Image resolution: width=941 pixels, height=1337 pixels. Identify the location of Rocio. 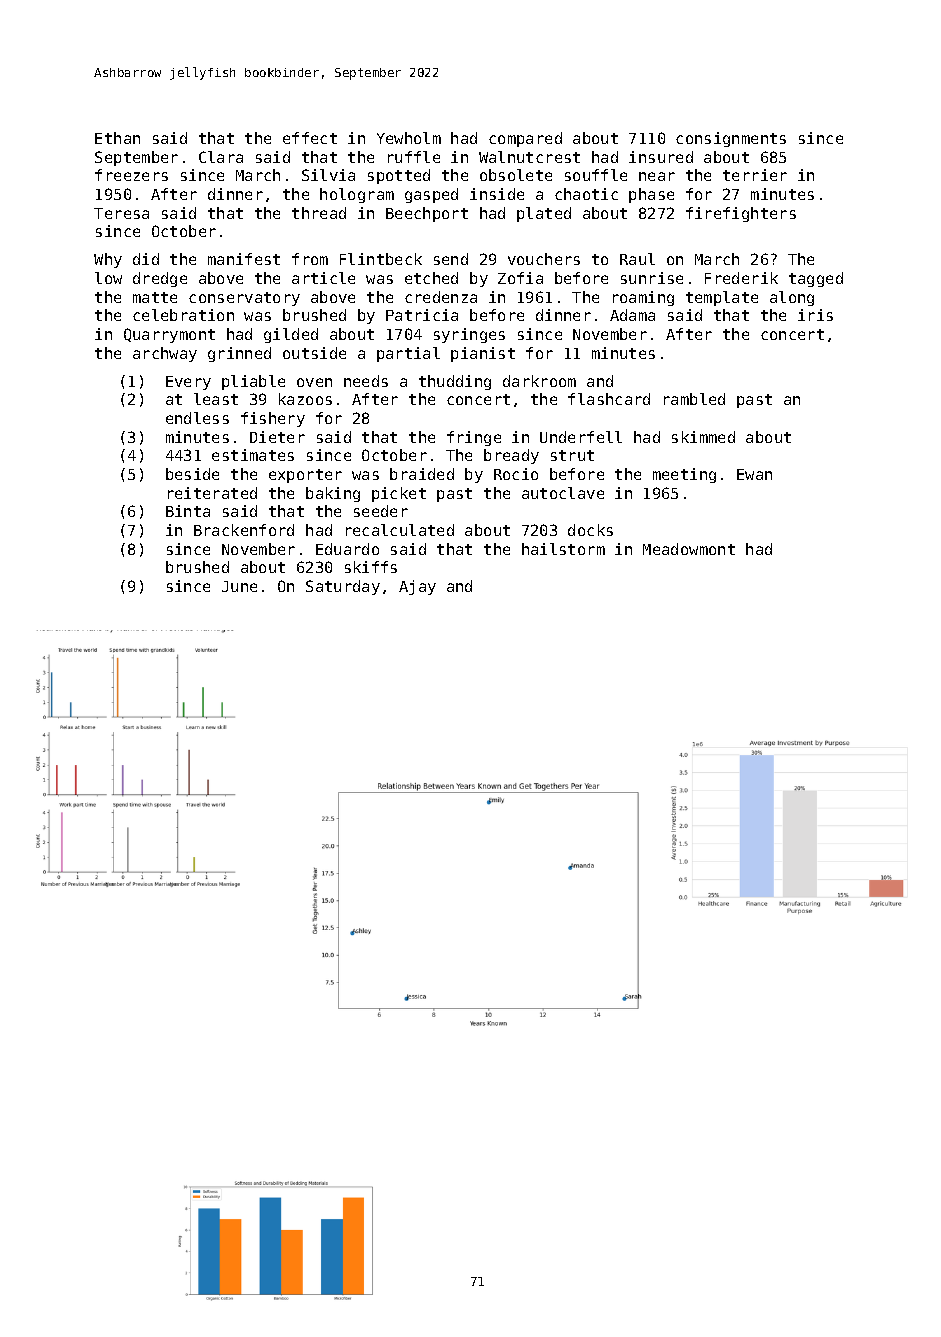
(516, 474).
